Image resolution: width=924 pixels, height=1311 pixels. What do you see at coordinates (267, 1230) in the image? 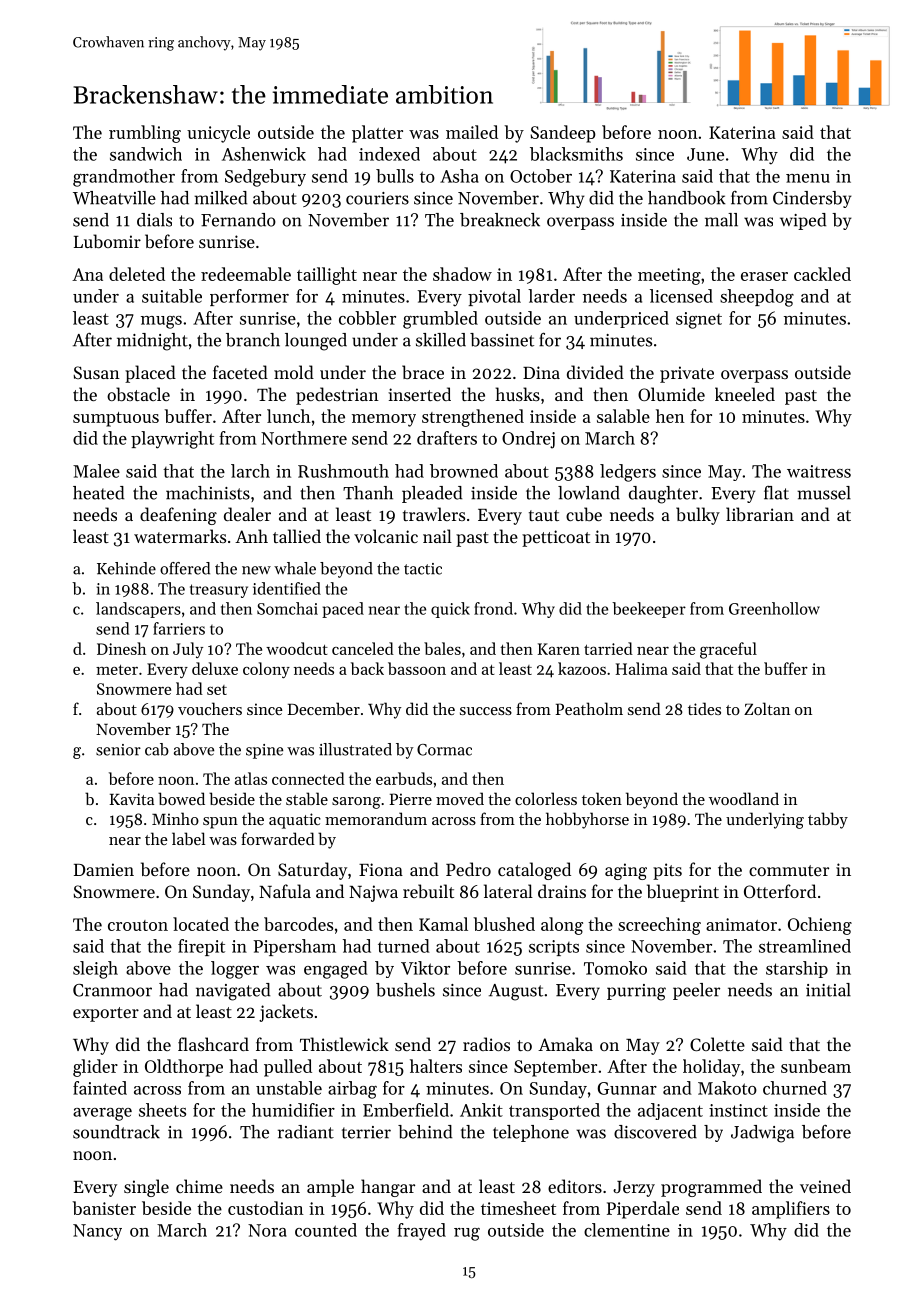
I see `Nora` at bounding box center [267, 1230].
